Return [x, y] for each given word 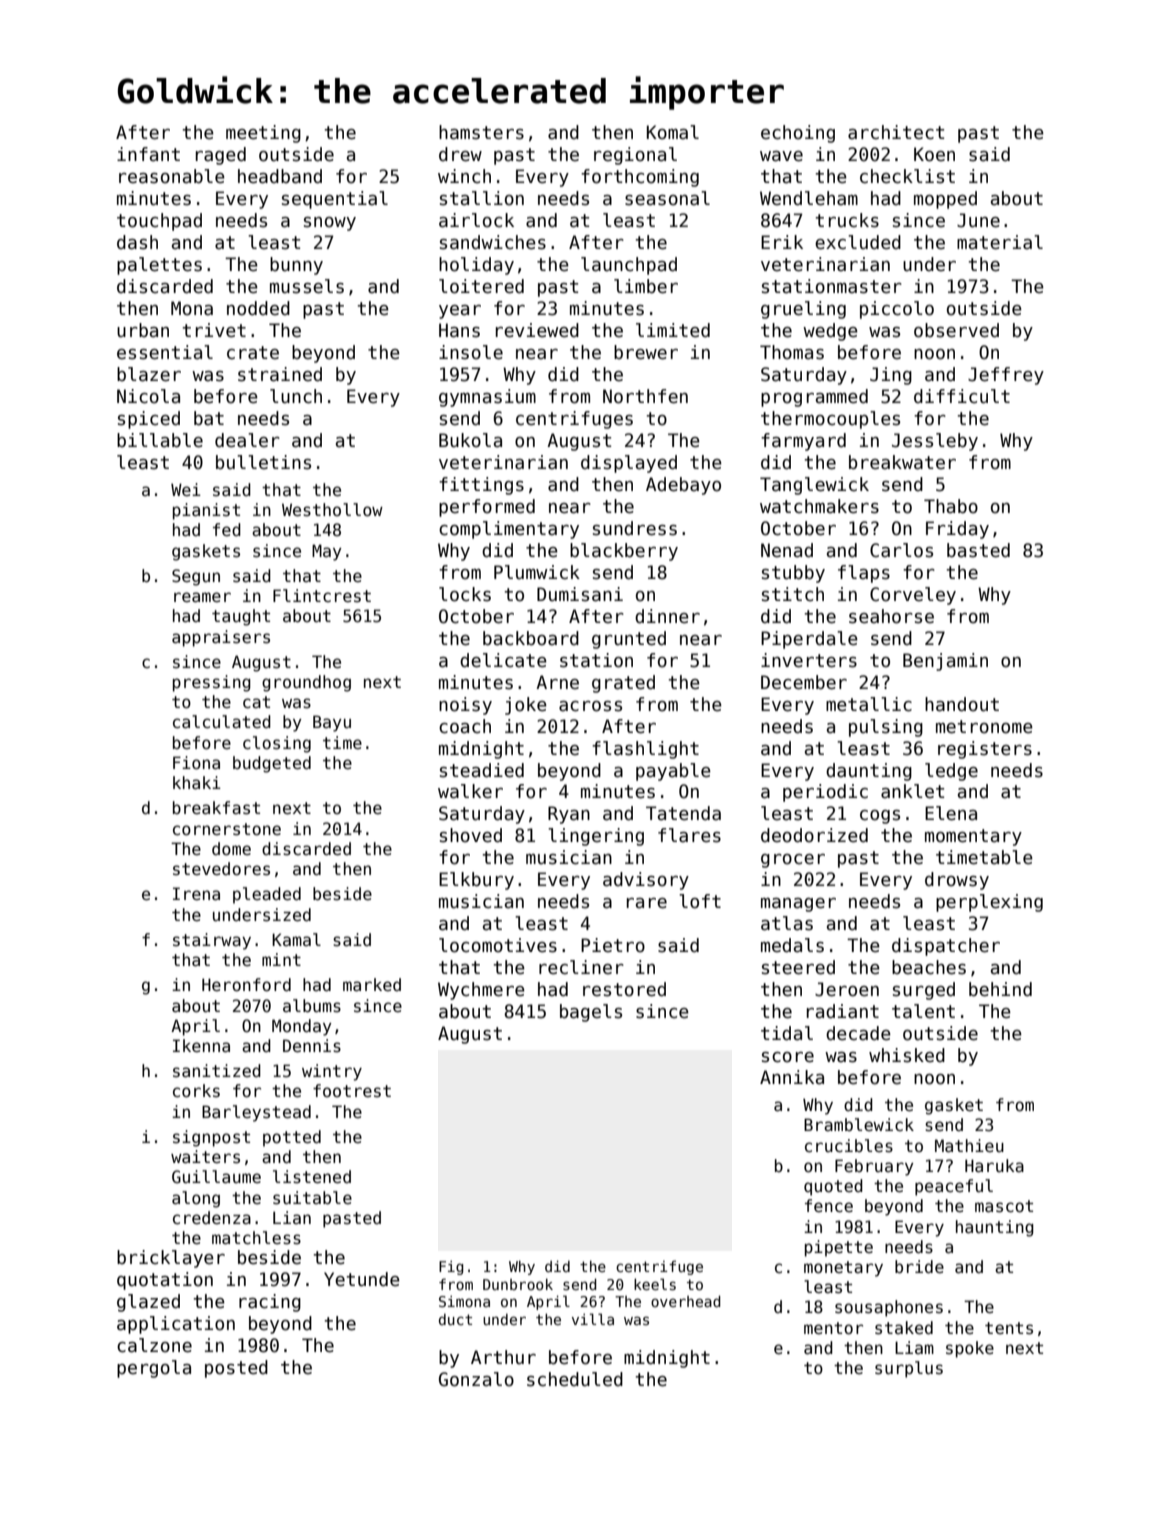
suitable [312, 1198]
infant [148, 154]
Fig [451, 1268]
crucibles [849, 1146]
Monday [302, 1027]
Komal [673, 132]
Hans [459, 330]
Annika [792, 1077]
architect [896, 132]
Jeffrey [1006, 376]
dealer [247, 440]
